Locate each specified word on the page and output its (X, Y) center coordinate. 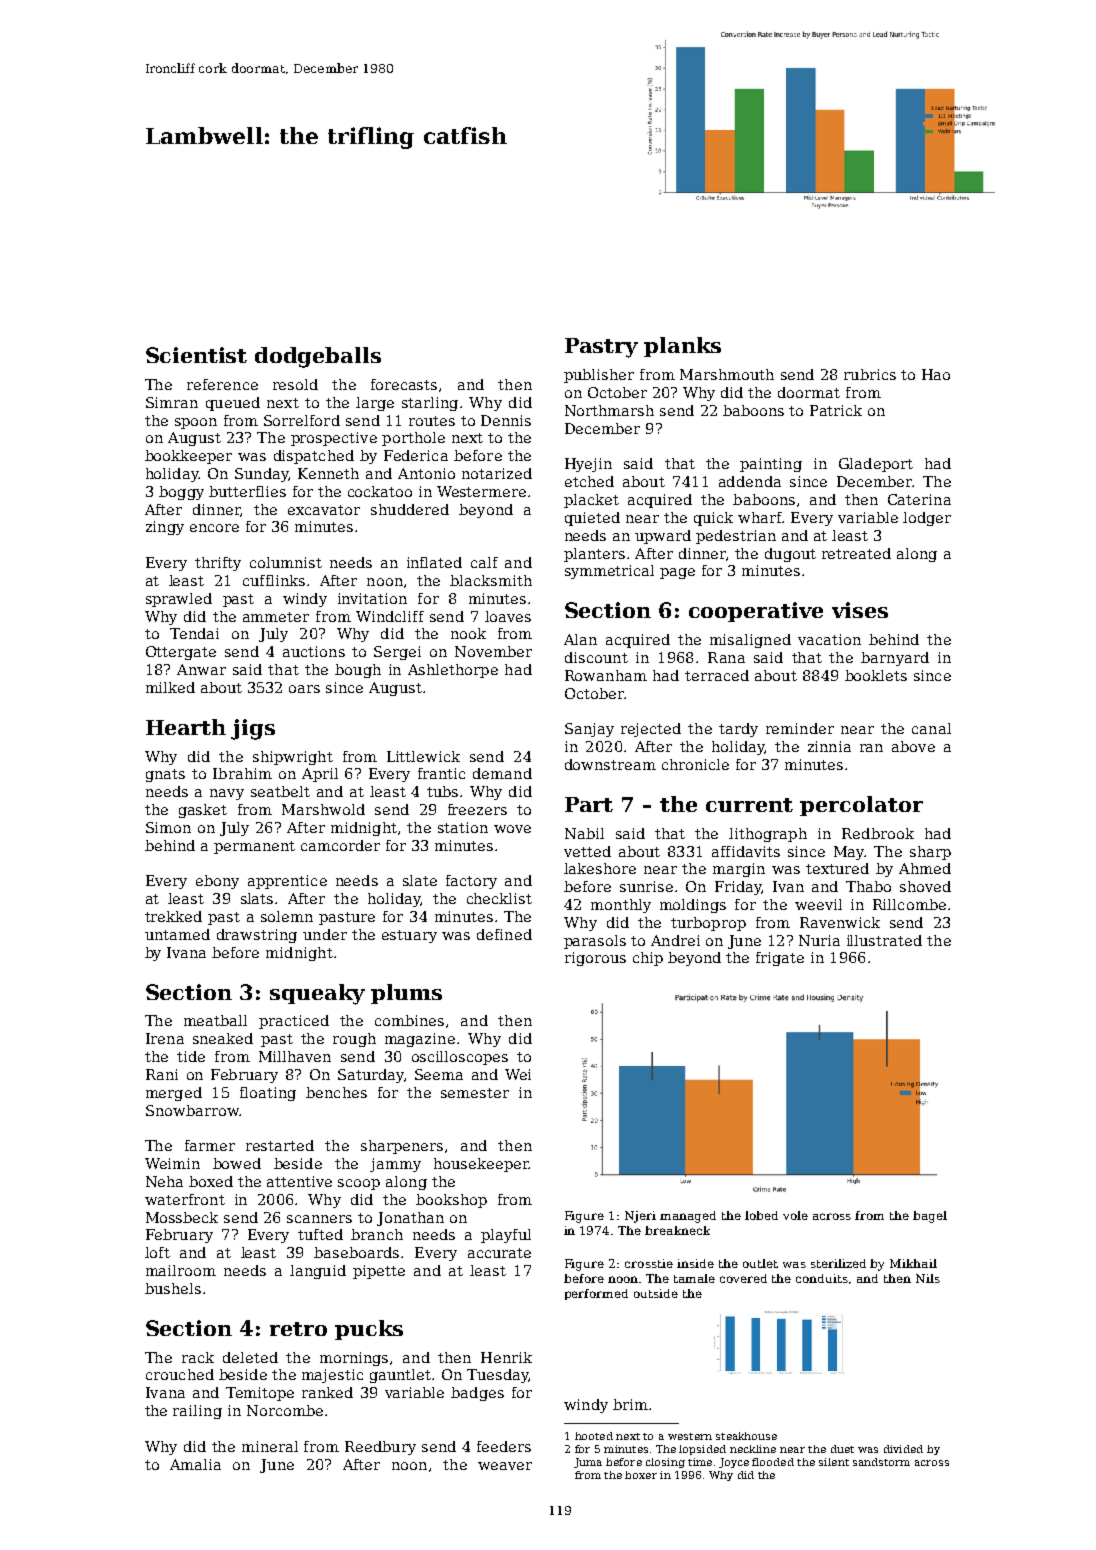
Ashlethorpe (453, 671)
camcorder (340, 845)
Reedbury (380, 1448)
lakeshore (600, 868)
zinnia (829, 746)
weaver (505, 1466)
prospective (334, 439)
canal (931, 728)
